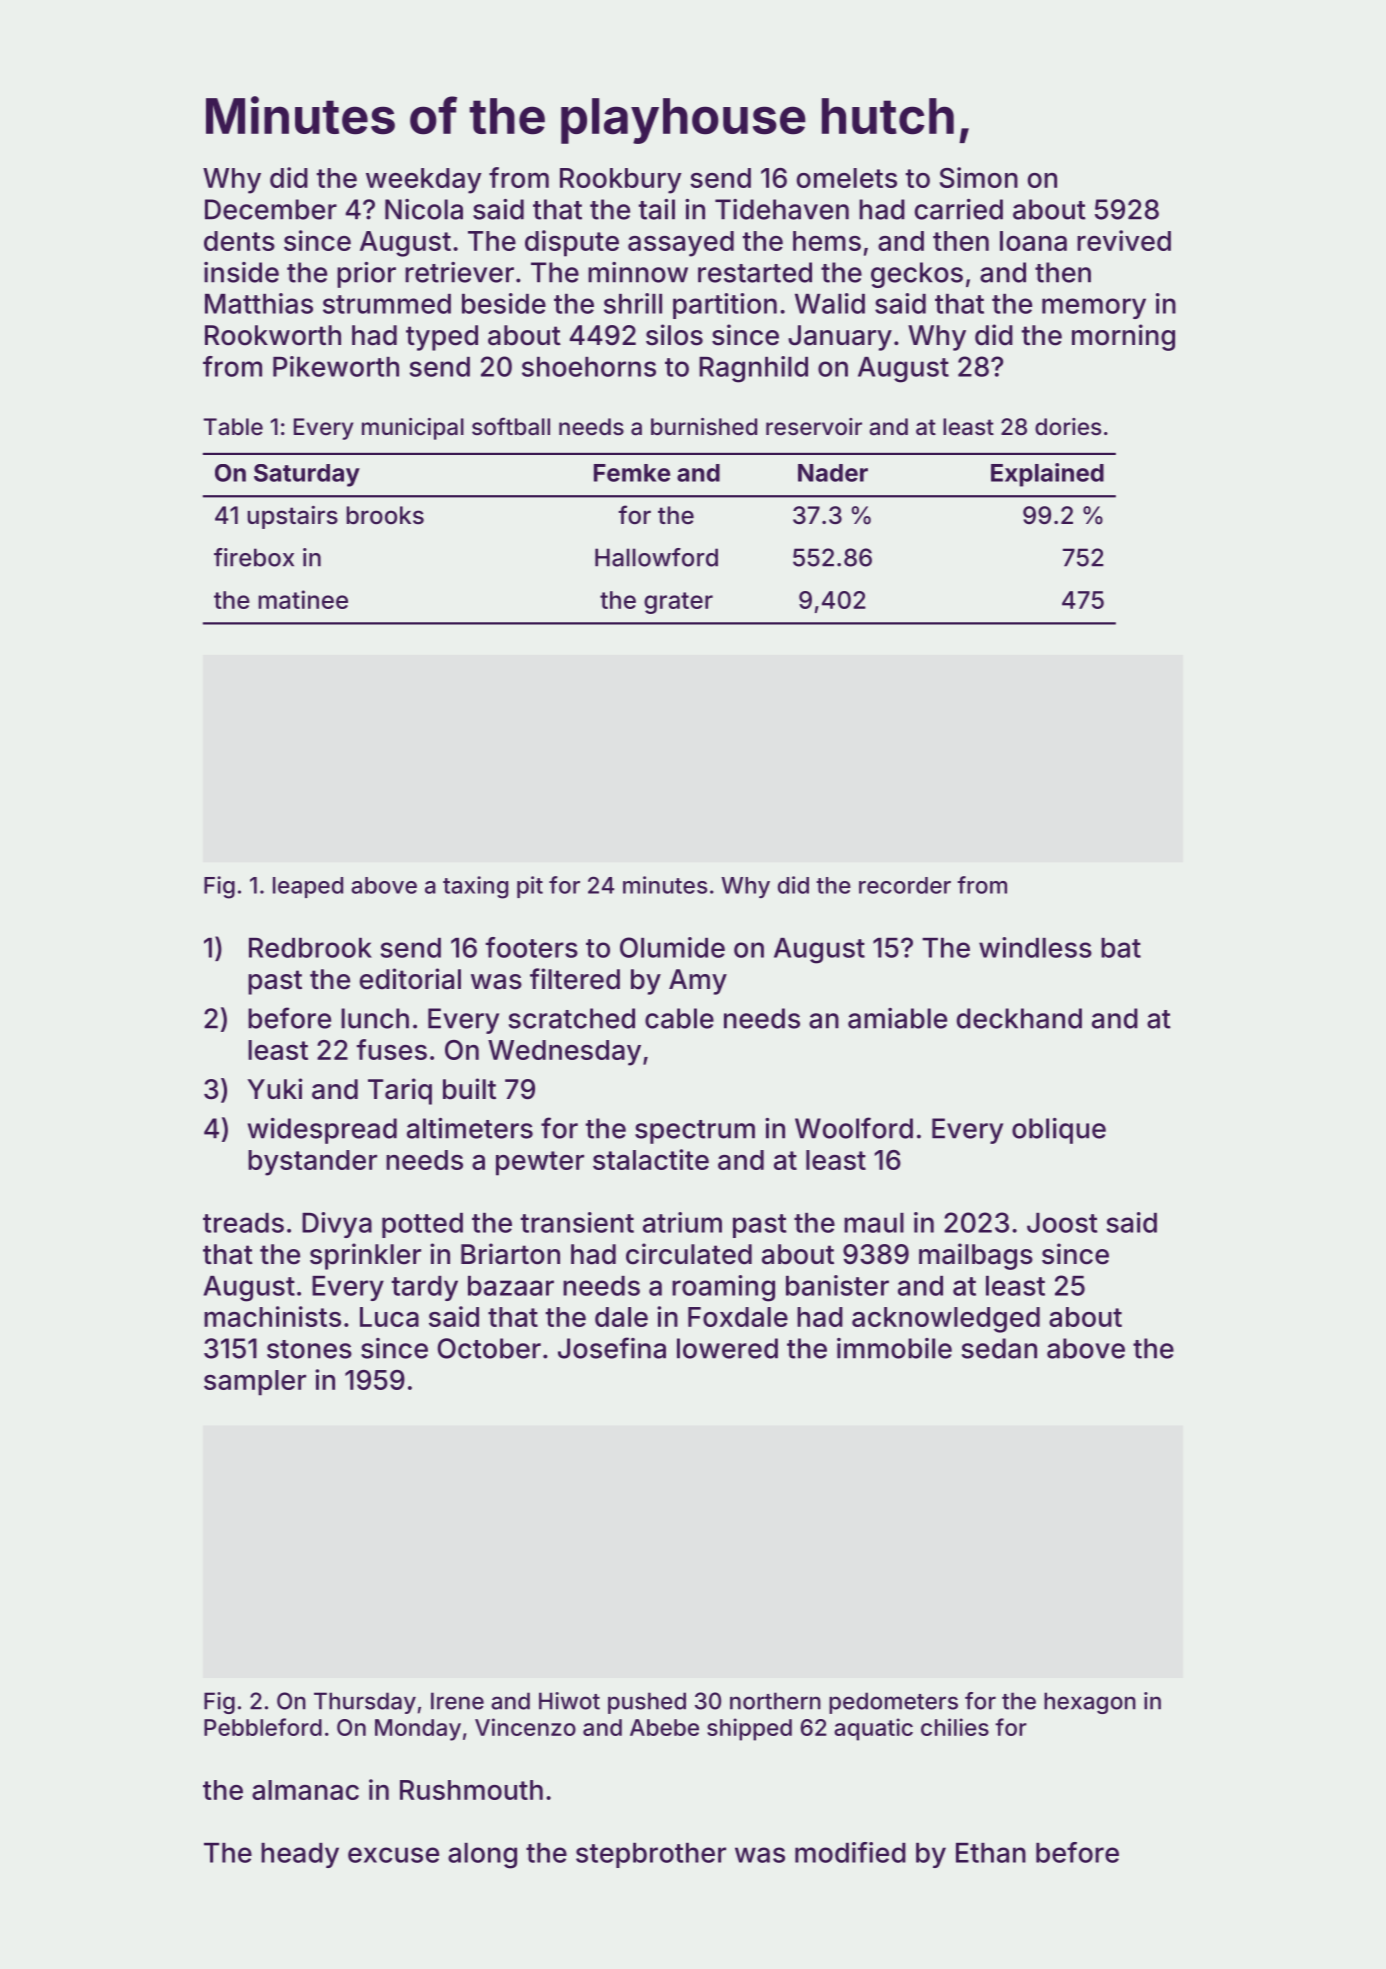 Image resolution: width=1386 pixels, height=1969 pixels. What do you see at coordinates (469, 1089) in the screenshot?
I see `built` at bounding box center [469, 1089].
